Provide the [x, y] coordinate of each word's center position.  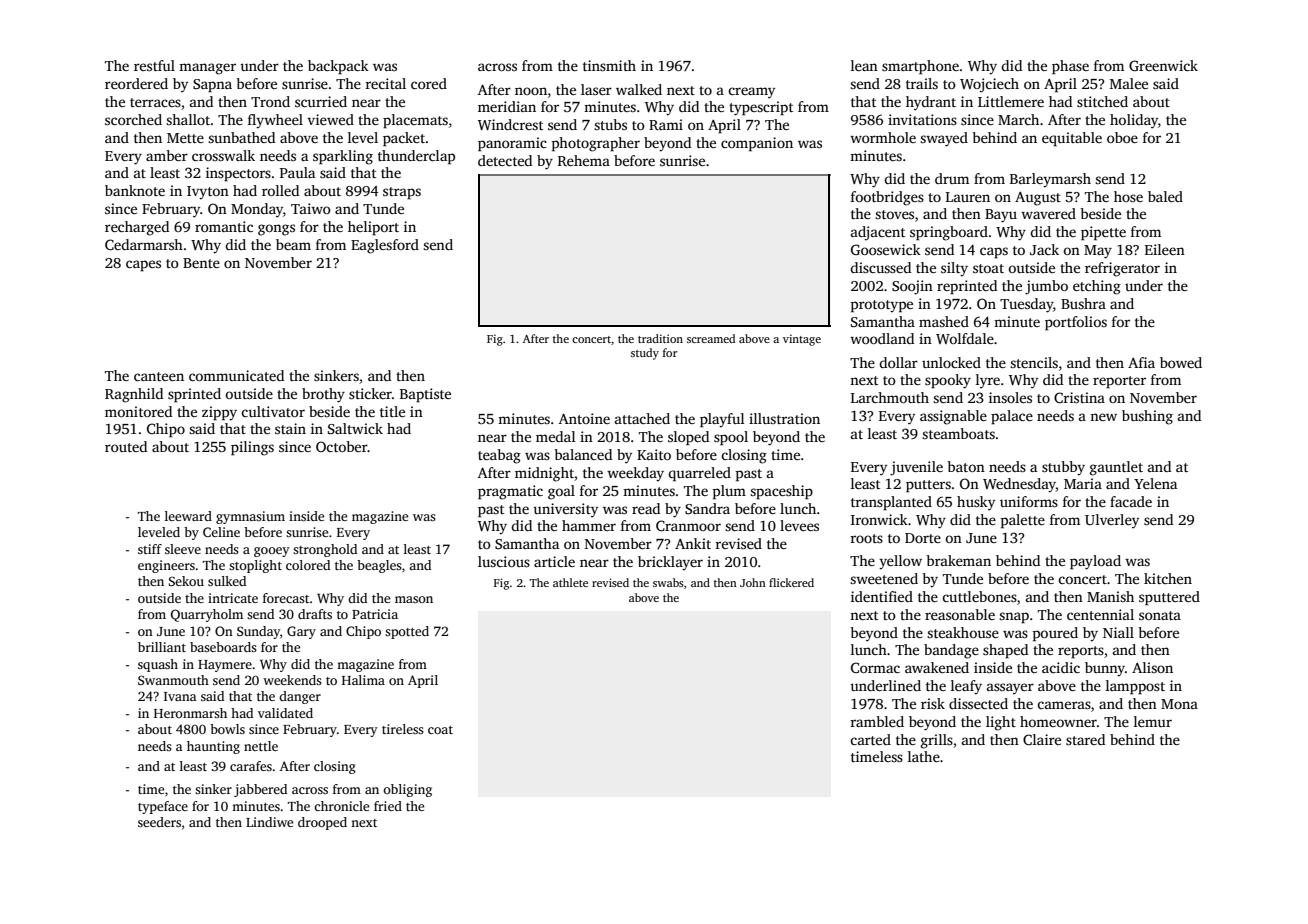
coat [440, 730]
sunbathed [241, 137]
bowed [1181, 362]
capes [143, 266]
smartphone [920, 67]
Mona [1179, 704]
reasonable [960, 614]
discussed [880, 267]
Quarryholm [207, 615]
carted [870, 739]
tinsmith [609, 65]
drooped [322, 823]
